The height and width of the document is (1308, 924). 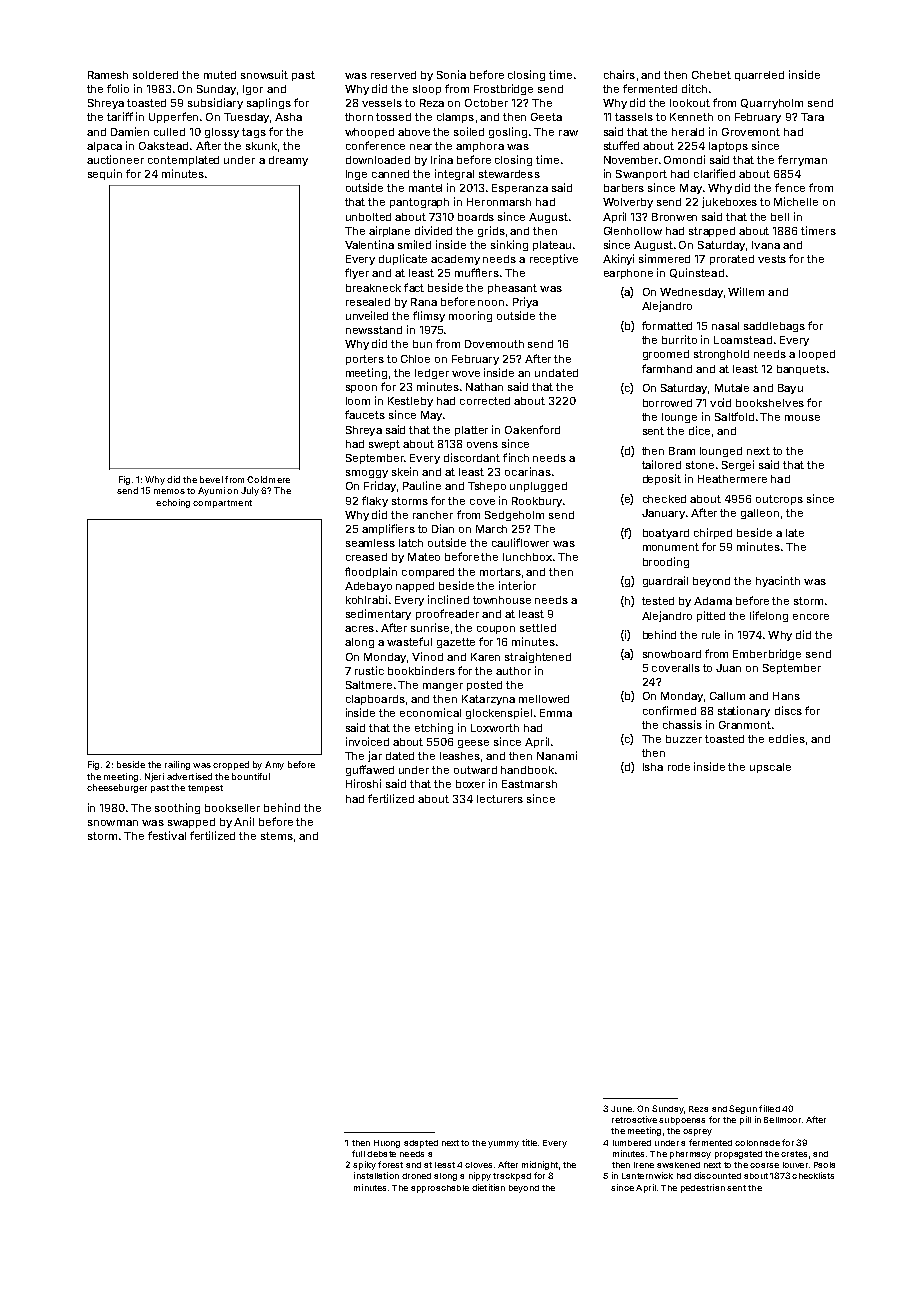 I want to click on mooring, so click(x=470, y=316).
